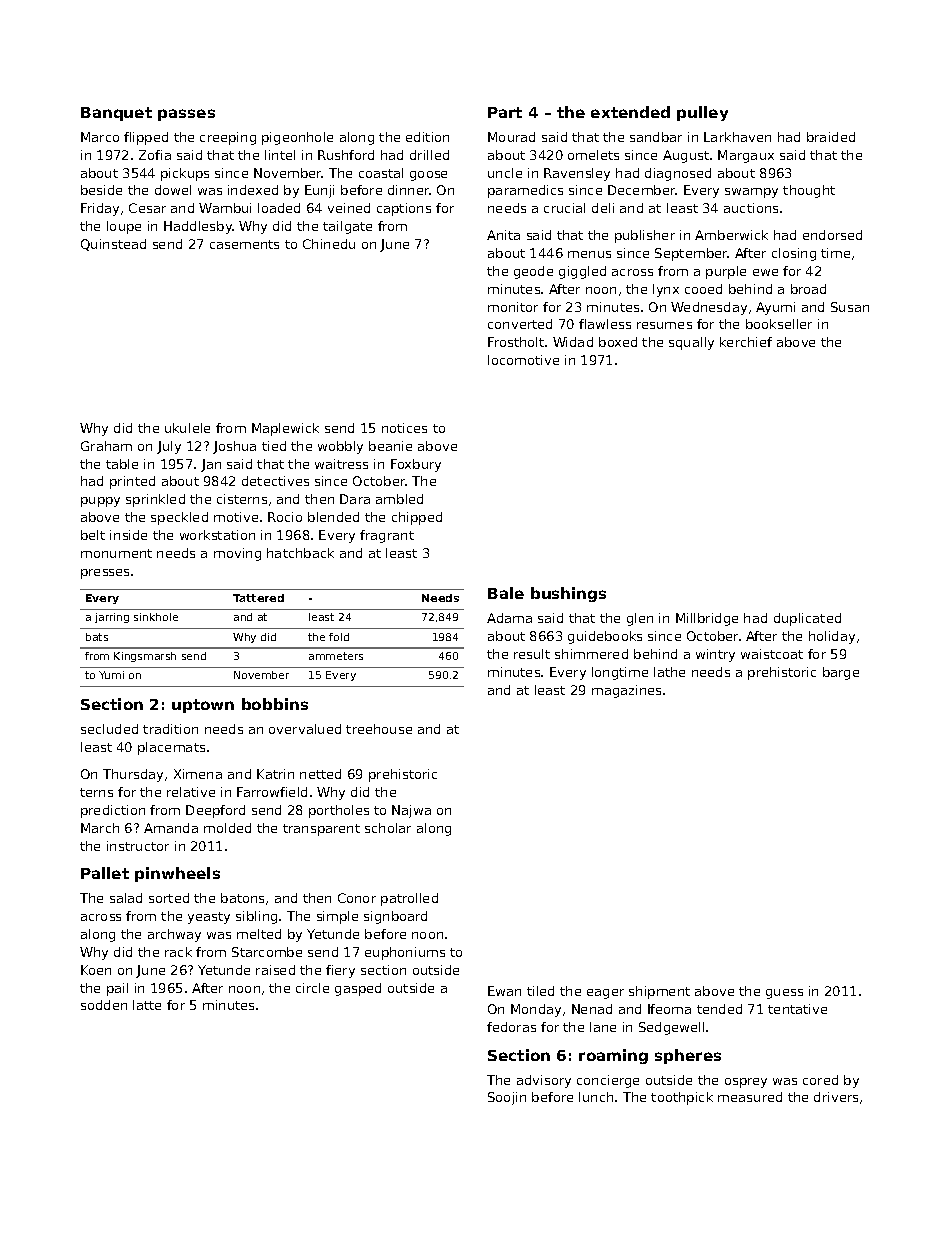  I want to click on Soojin, so click(507, 1098).
